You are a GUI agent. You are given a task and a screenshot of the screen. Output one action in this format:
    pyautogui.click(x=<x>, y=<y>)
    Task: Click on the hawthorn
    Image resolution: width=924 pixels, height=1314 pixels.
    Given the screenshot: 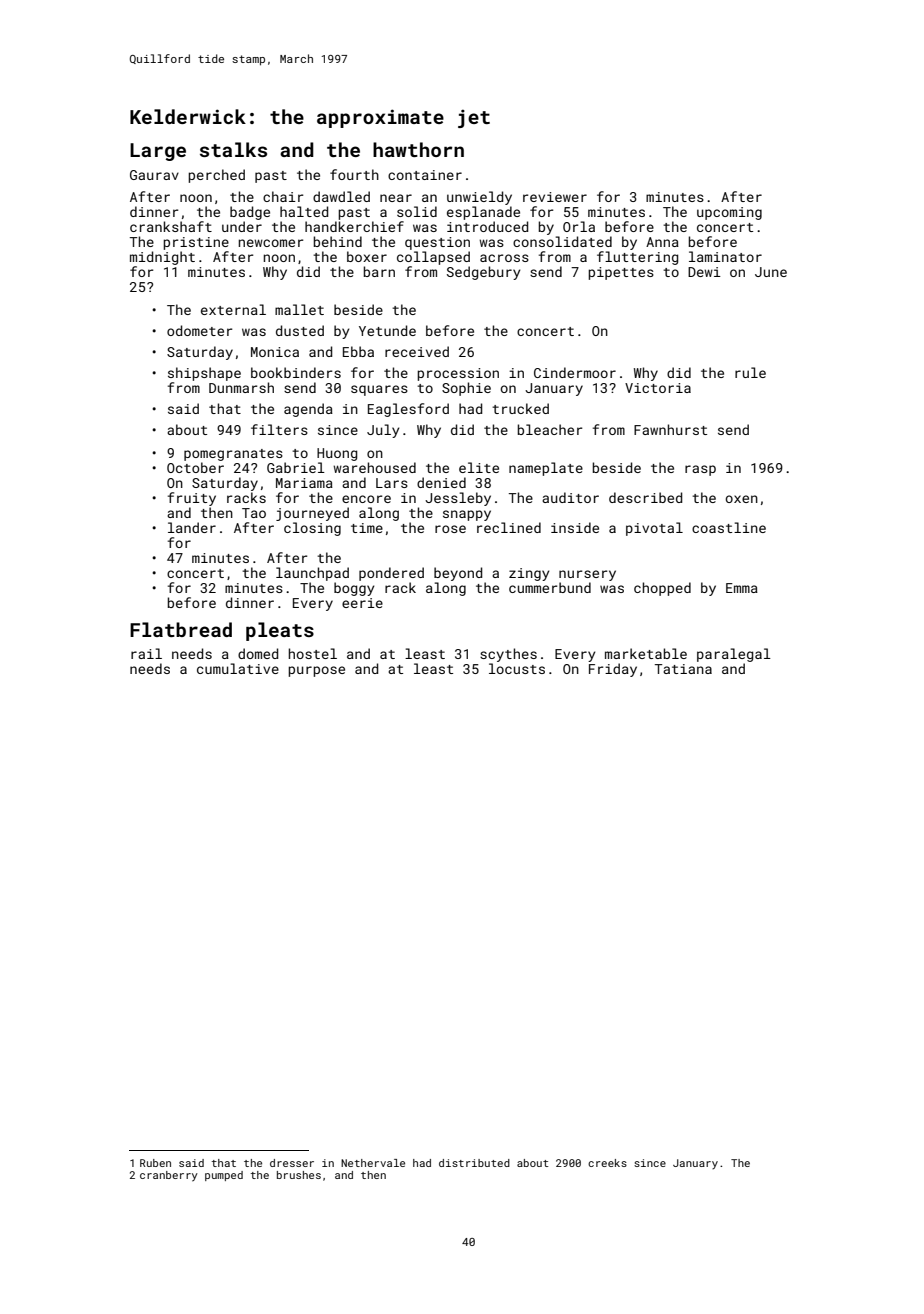 What is the action you would take?
    pyautogui.click(x=418, y=149)
